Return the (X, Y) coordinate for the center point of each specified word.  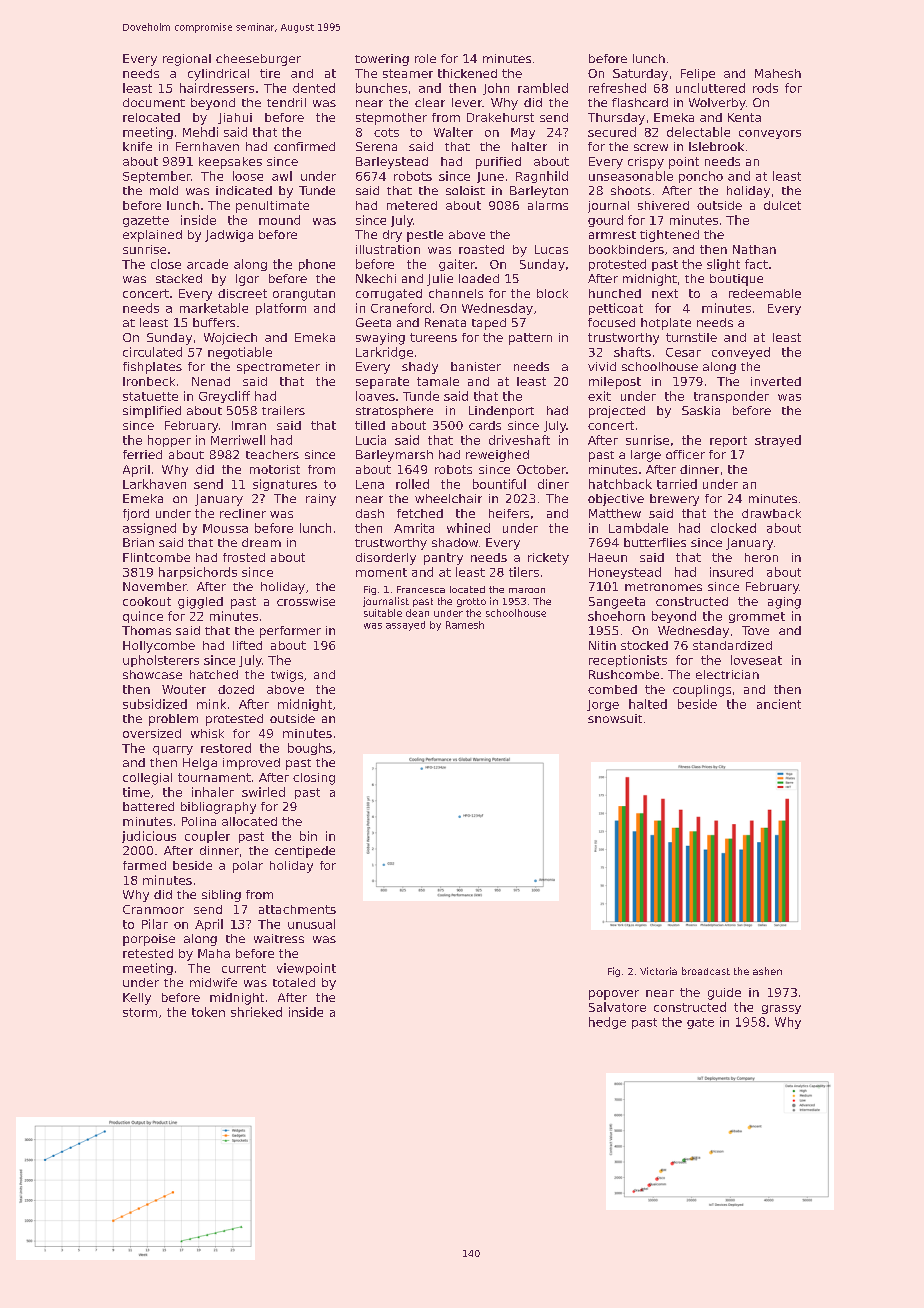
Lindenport (501, 412)
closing (314, 779)
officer (685, 454)
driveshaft (519, 440)
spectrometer (278, 368)
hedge (607, 1023)
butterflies (655, 542)
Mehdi (200, 132)
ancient (779, 704)
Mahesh (778, 73)
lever (467, 102)
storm (140, 1012)
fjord (136, 515)
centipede (305, 852)
